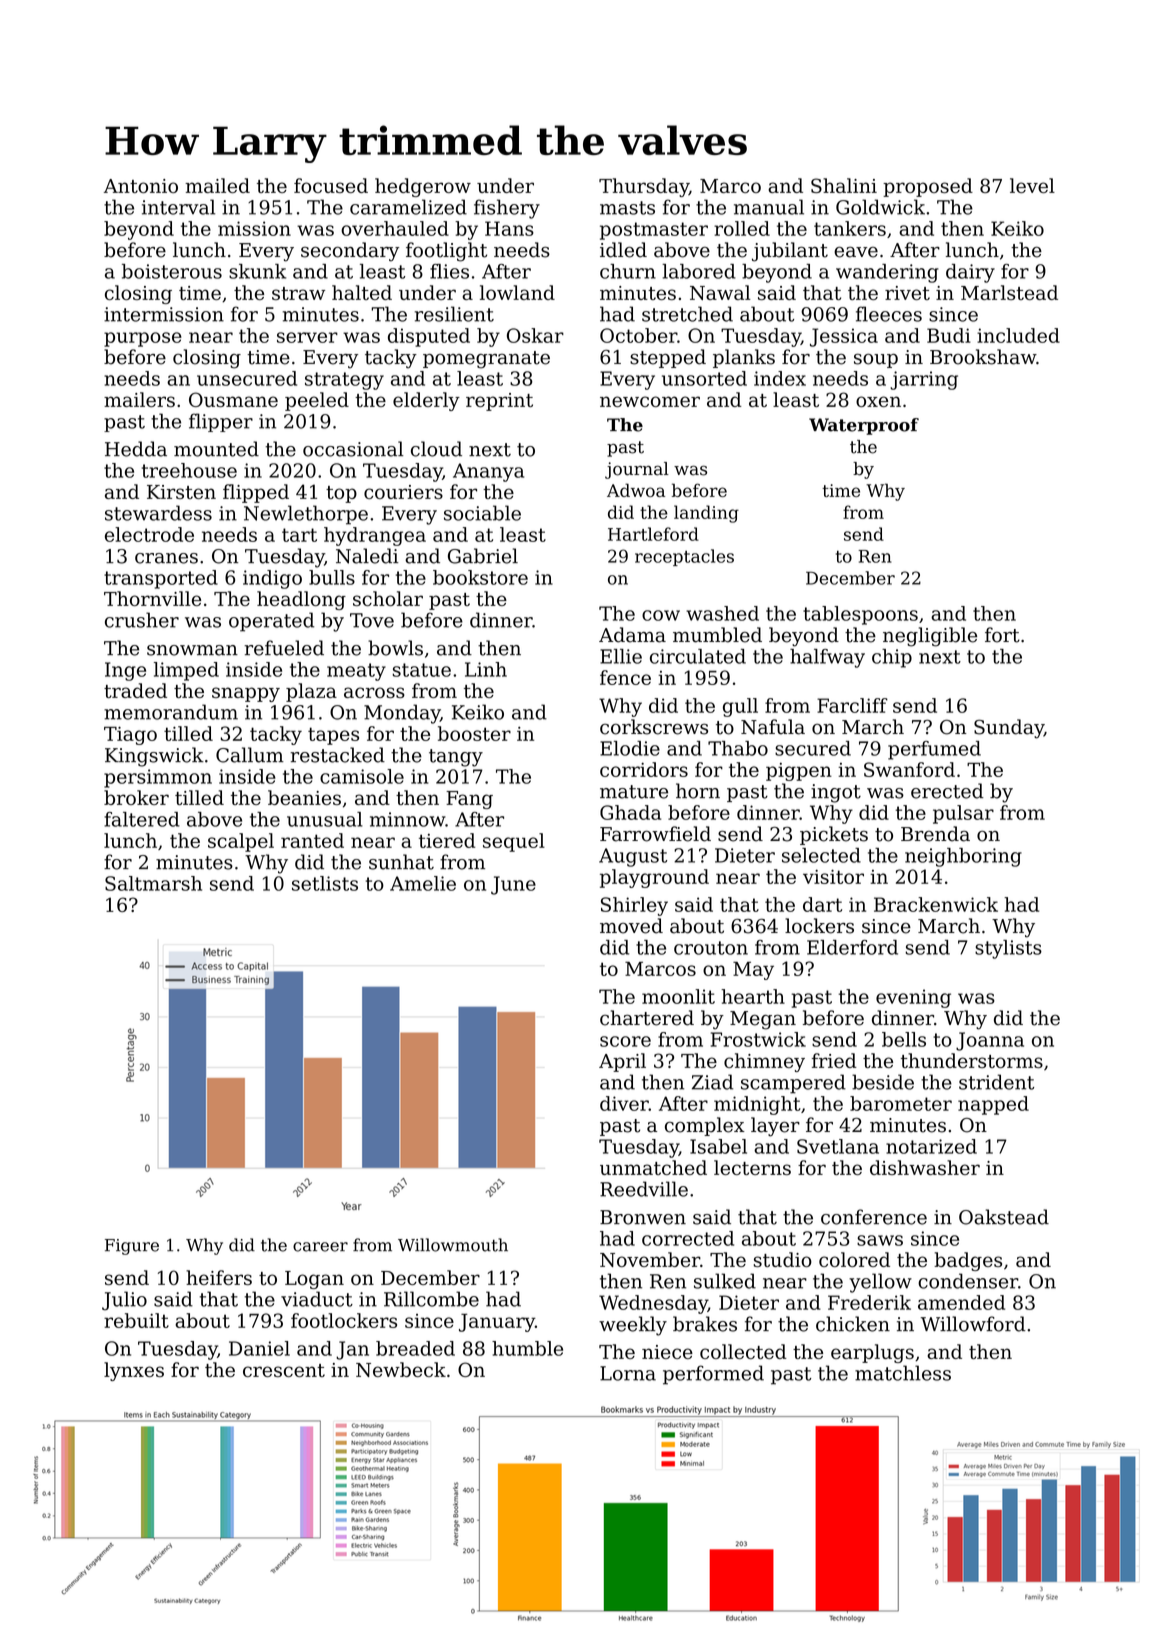 This image has width=1166, height=1650. What do you see at coordinates (139, 399) in the image?
I see `mailers` at bounding box center [139, 399].
